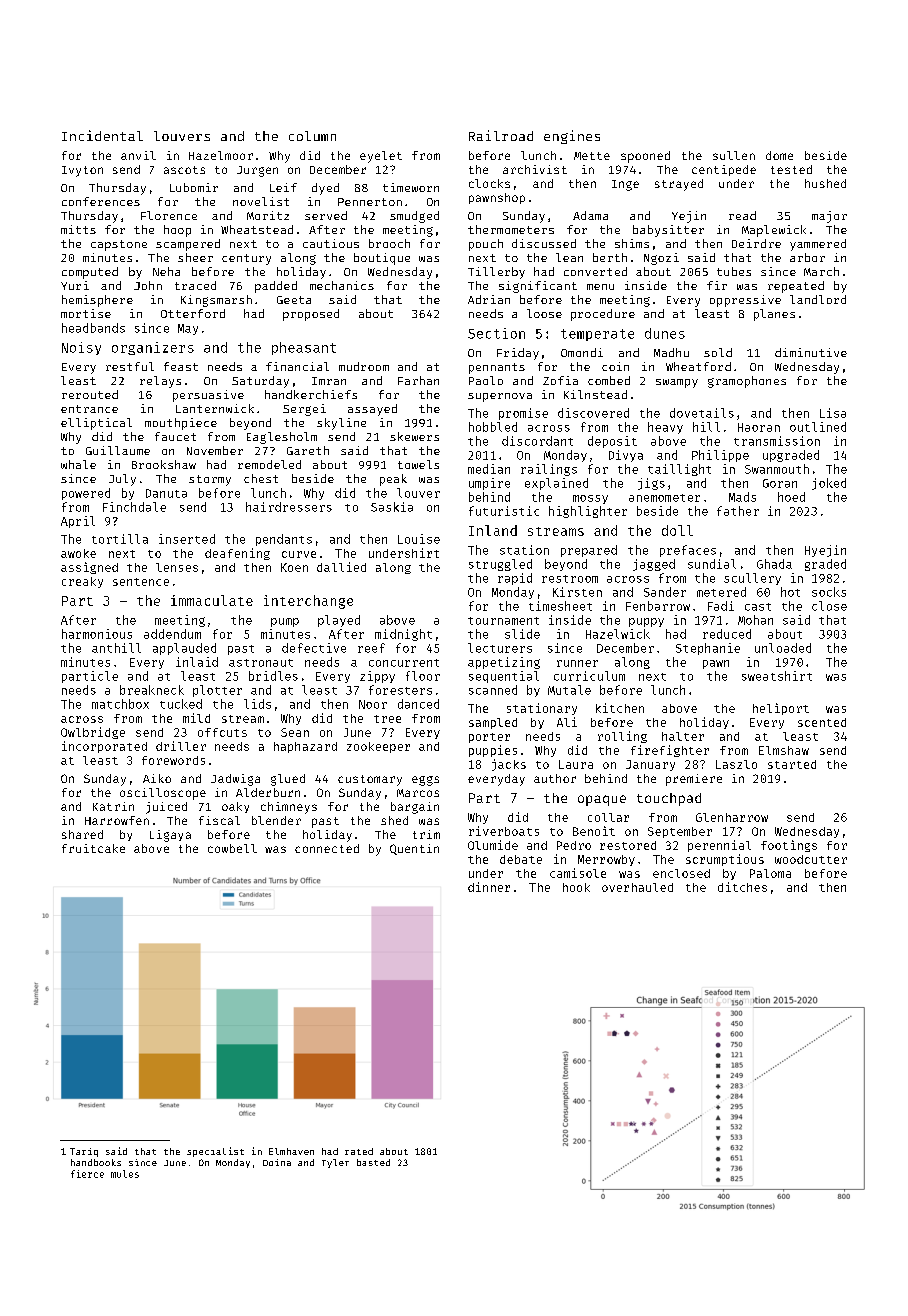  What do you see at coordinates (489, 469) in the page?
I see `median` at bounding box center [489, 469].
